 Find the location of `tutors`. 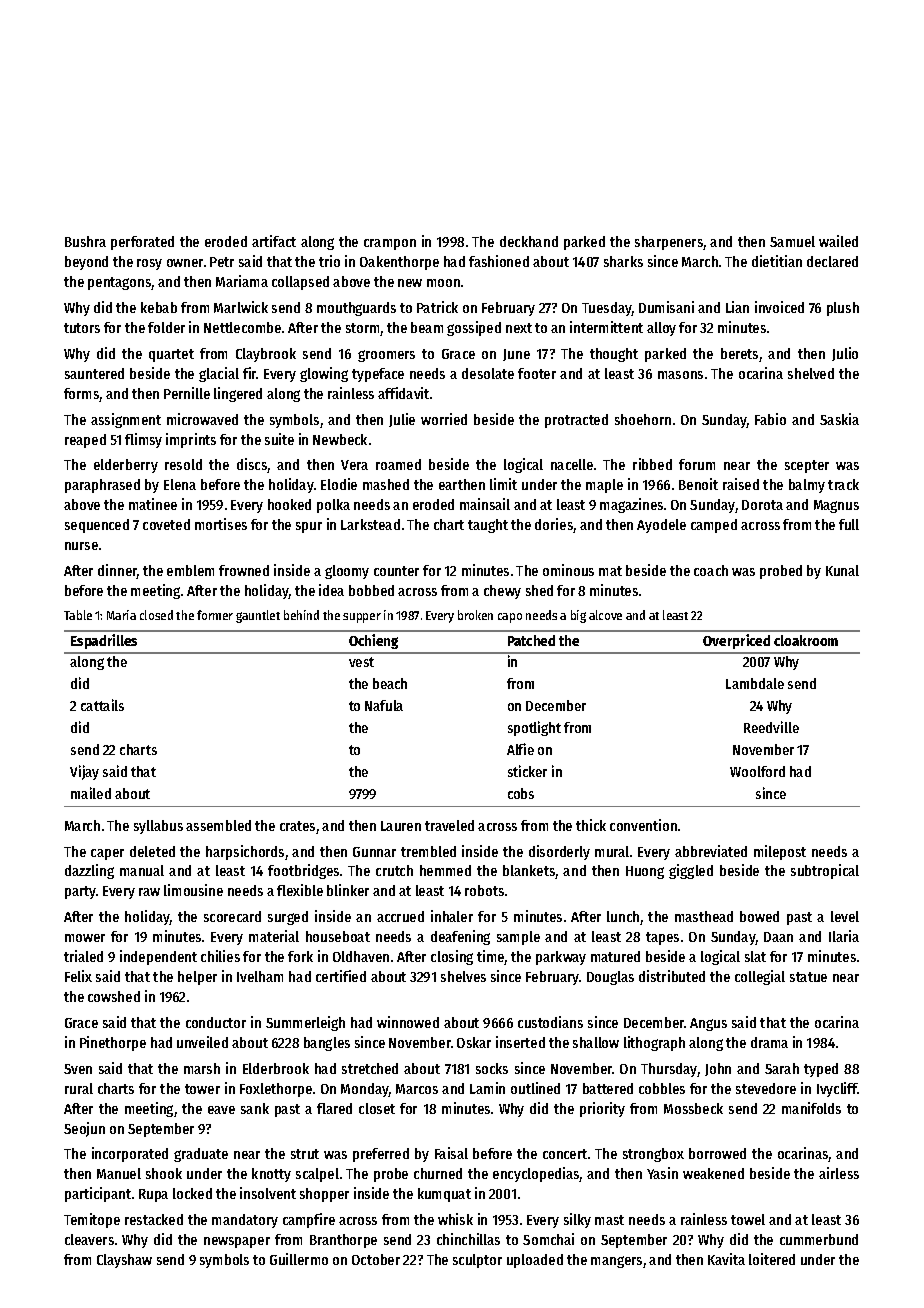

tutors is located at coordinates (82, 328).
